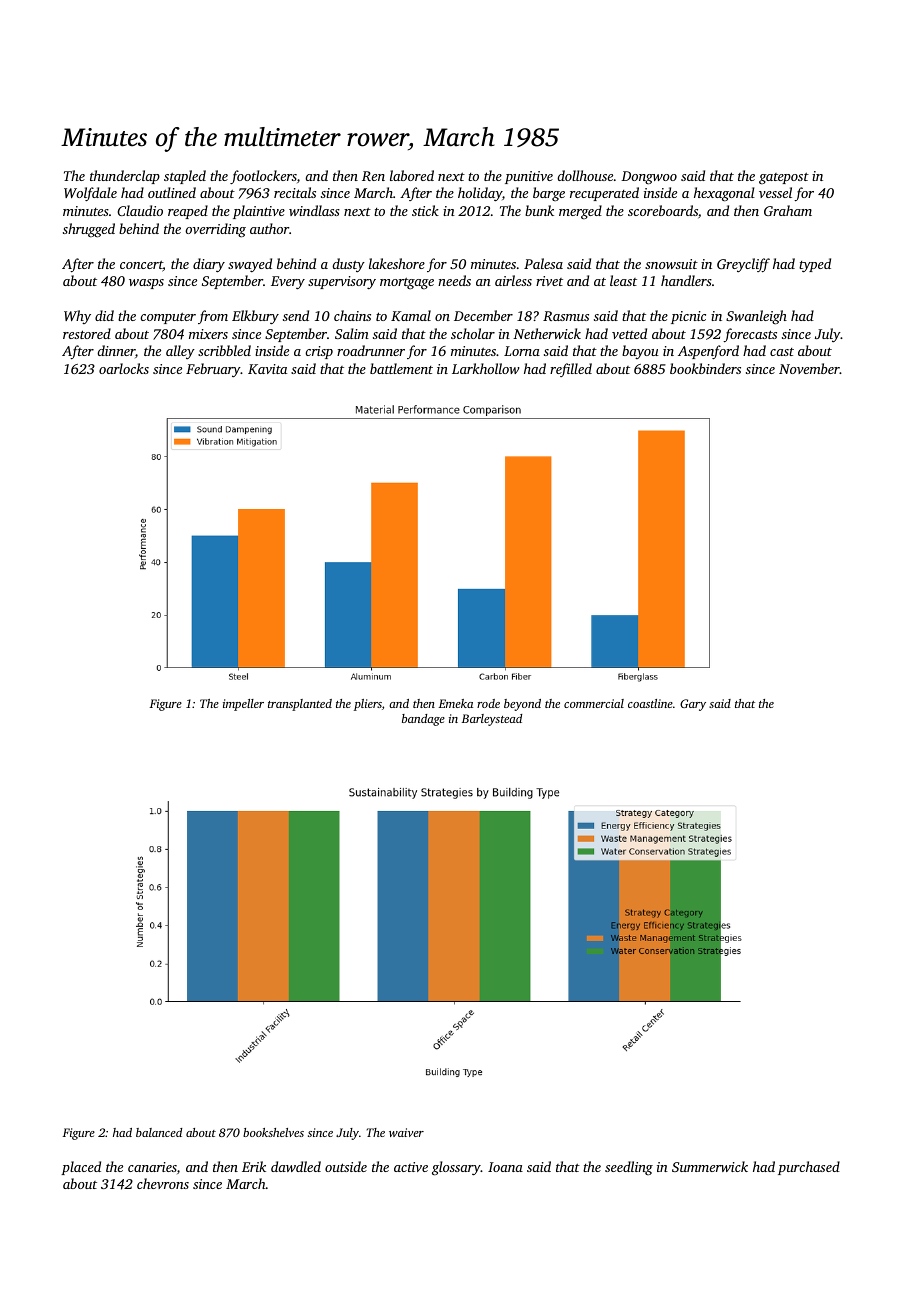 The image size is (924, 1308). What do you see at coordinates (81, 1168) in the document?
I see `placed` at bounding box center [81, 1168].
